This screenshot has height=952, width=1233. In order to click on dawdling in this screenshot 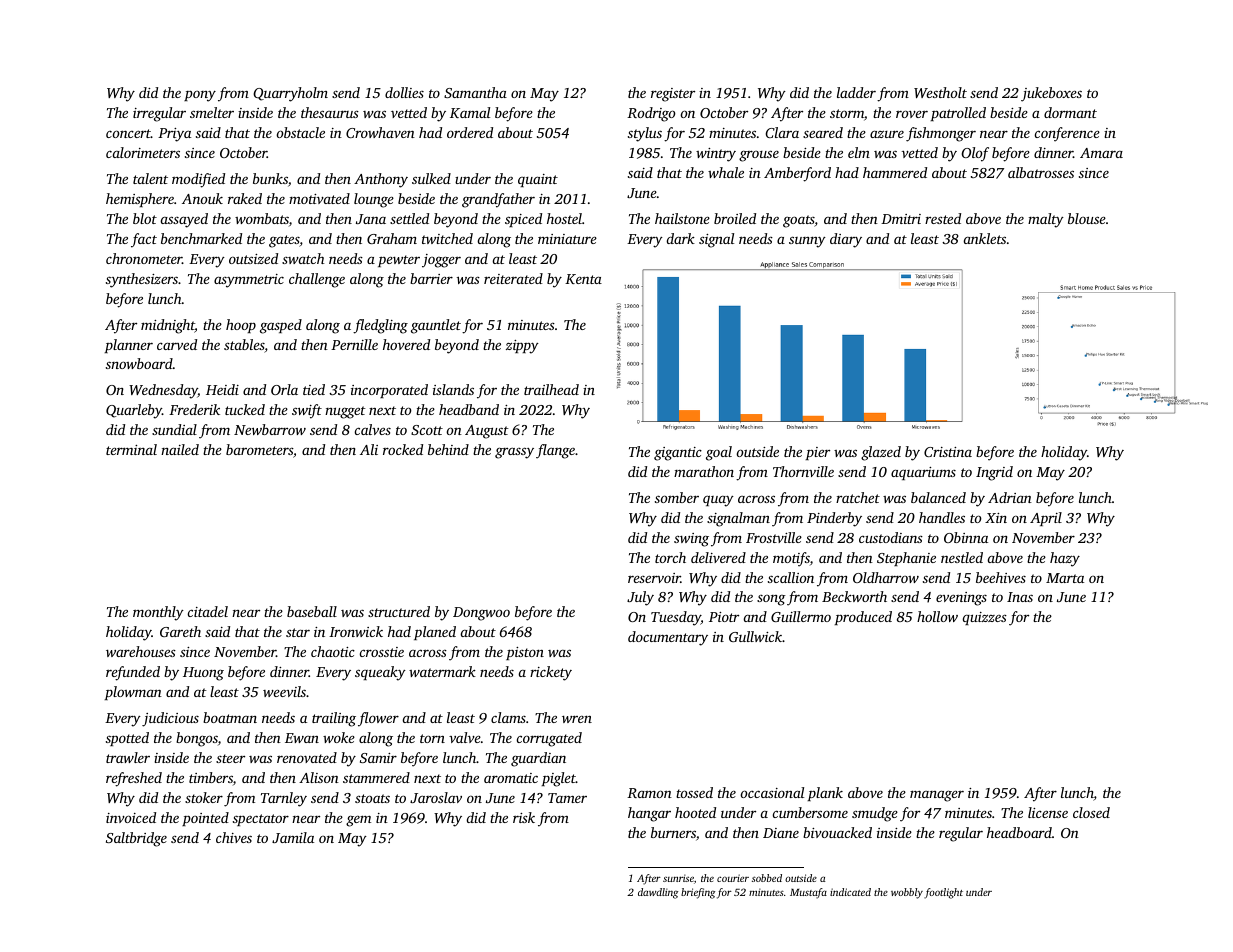, I will do `click(658, 893)`.
